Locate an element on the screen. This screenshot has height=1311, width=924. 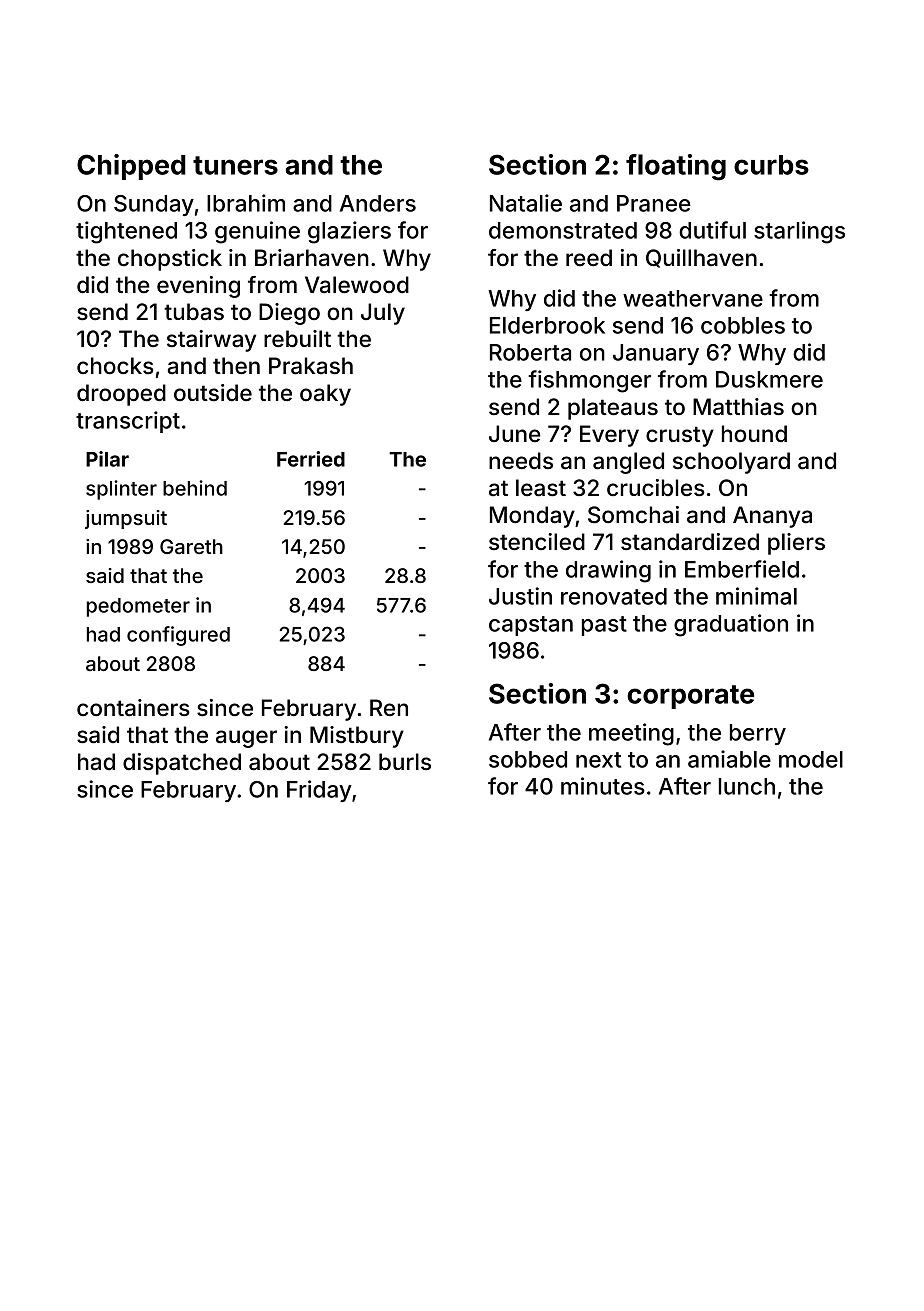
glaziers is located at coordinates (349, 232).
